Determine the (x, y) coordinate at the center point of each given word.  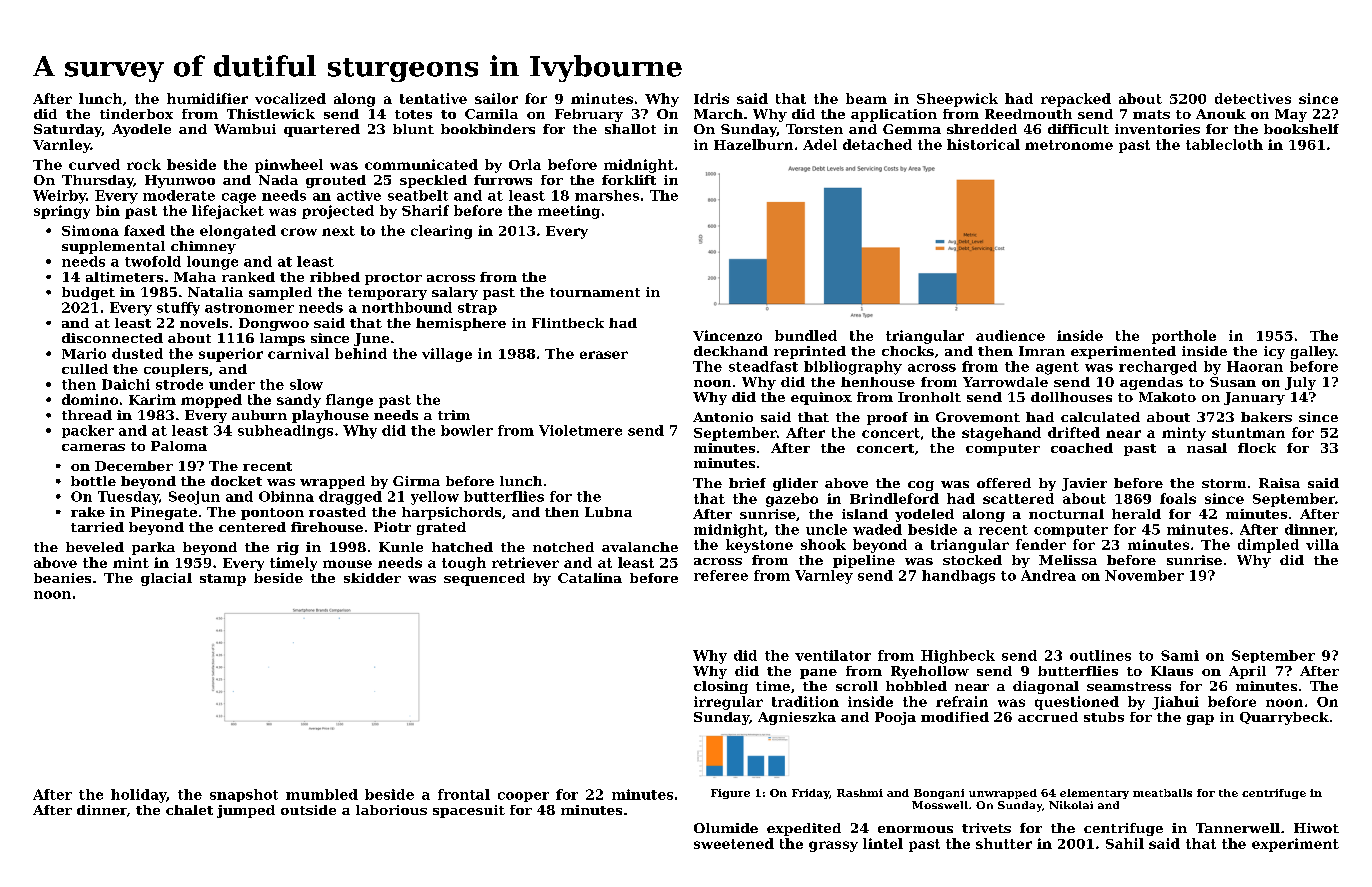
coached (1082, 448)
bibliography (853, 368)
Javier (1084, 484)
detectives (1253, 98)
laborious (391, 810)
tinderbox (136, 114)
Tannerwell (1238, 828)
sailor (496, 98)
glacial (166, 579)
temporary (387, 294)
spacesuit (469, 811)
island (865, 514)
